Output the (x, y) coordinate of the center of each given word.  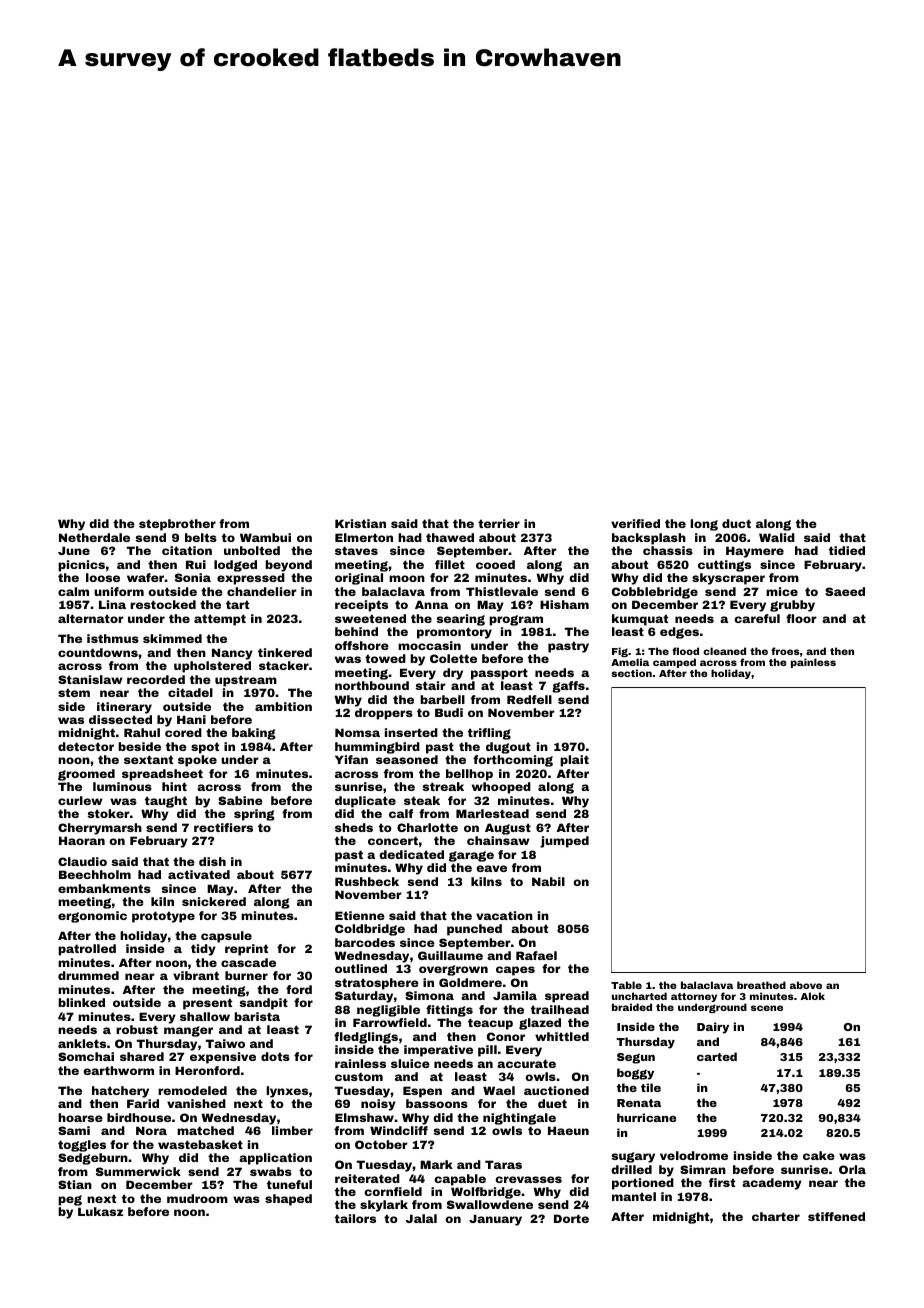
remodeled (192, 1090)
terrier (499, 523)
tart (237, 604)
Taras (503, 1164)
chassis (668, 550)
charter (776, 1216)
